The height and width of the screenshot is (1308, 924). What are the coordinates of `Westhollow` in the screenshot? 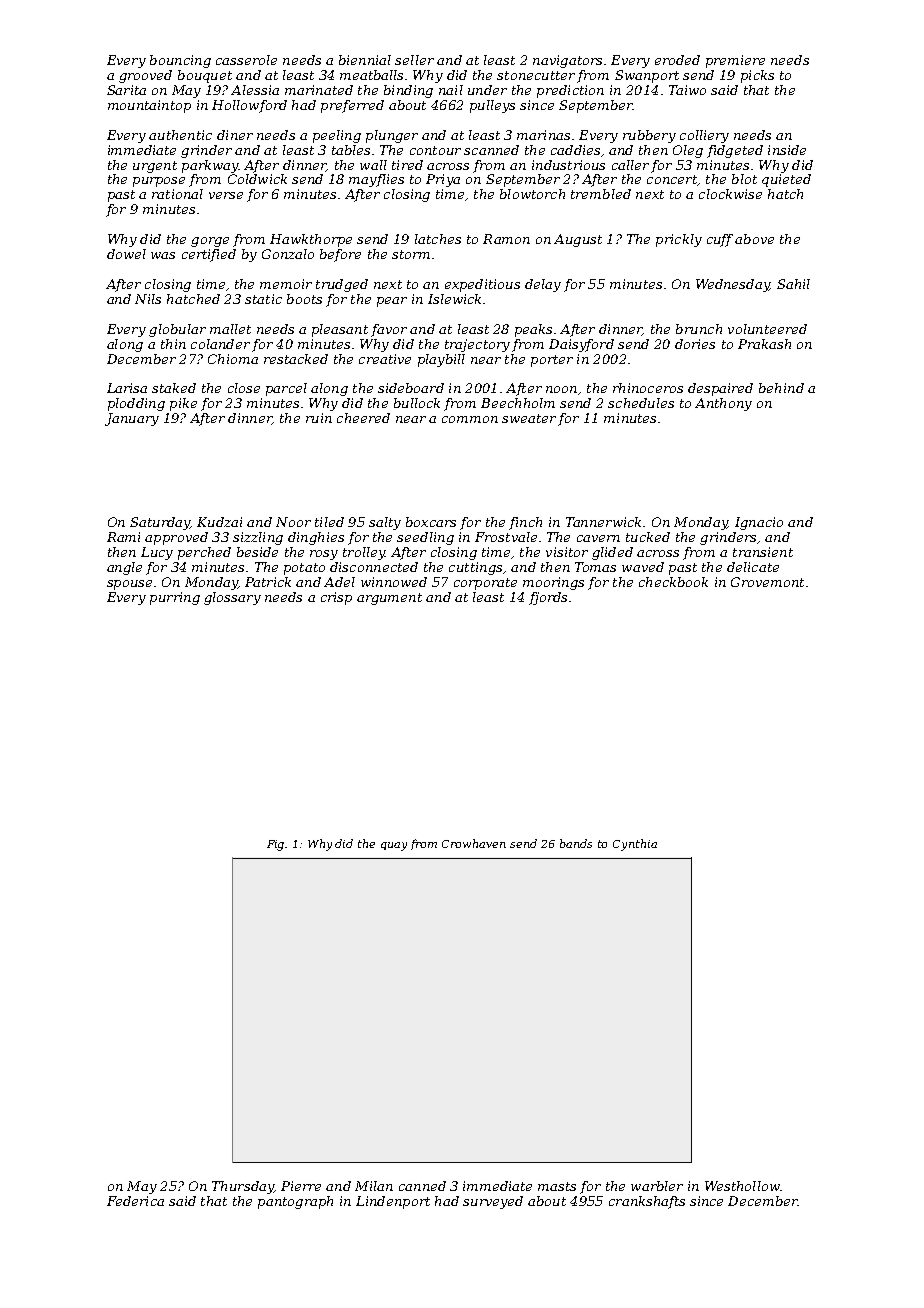 It's located at (742, 1186).
